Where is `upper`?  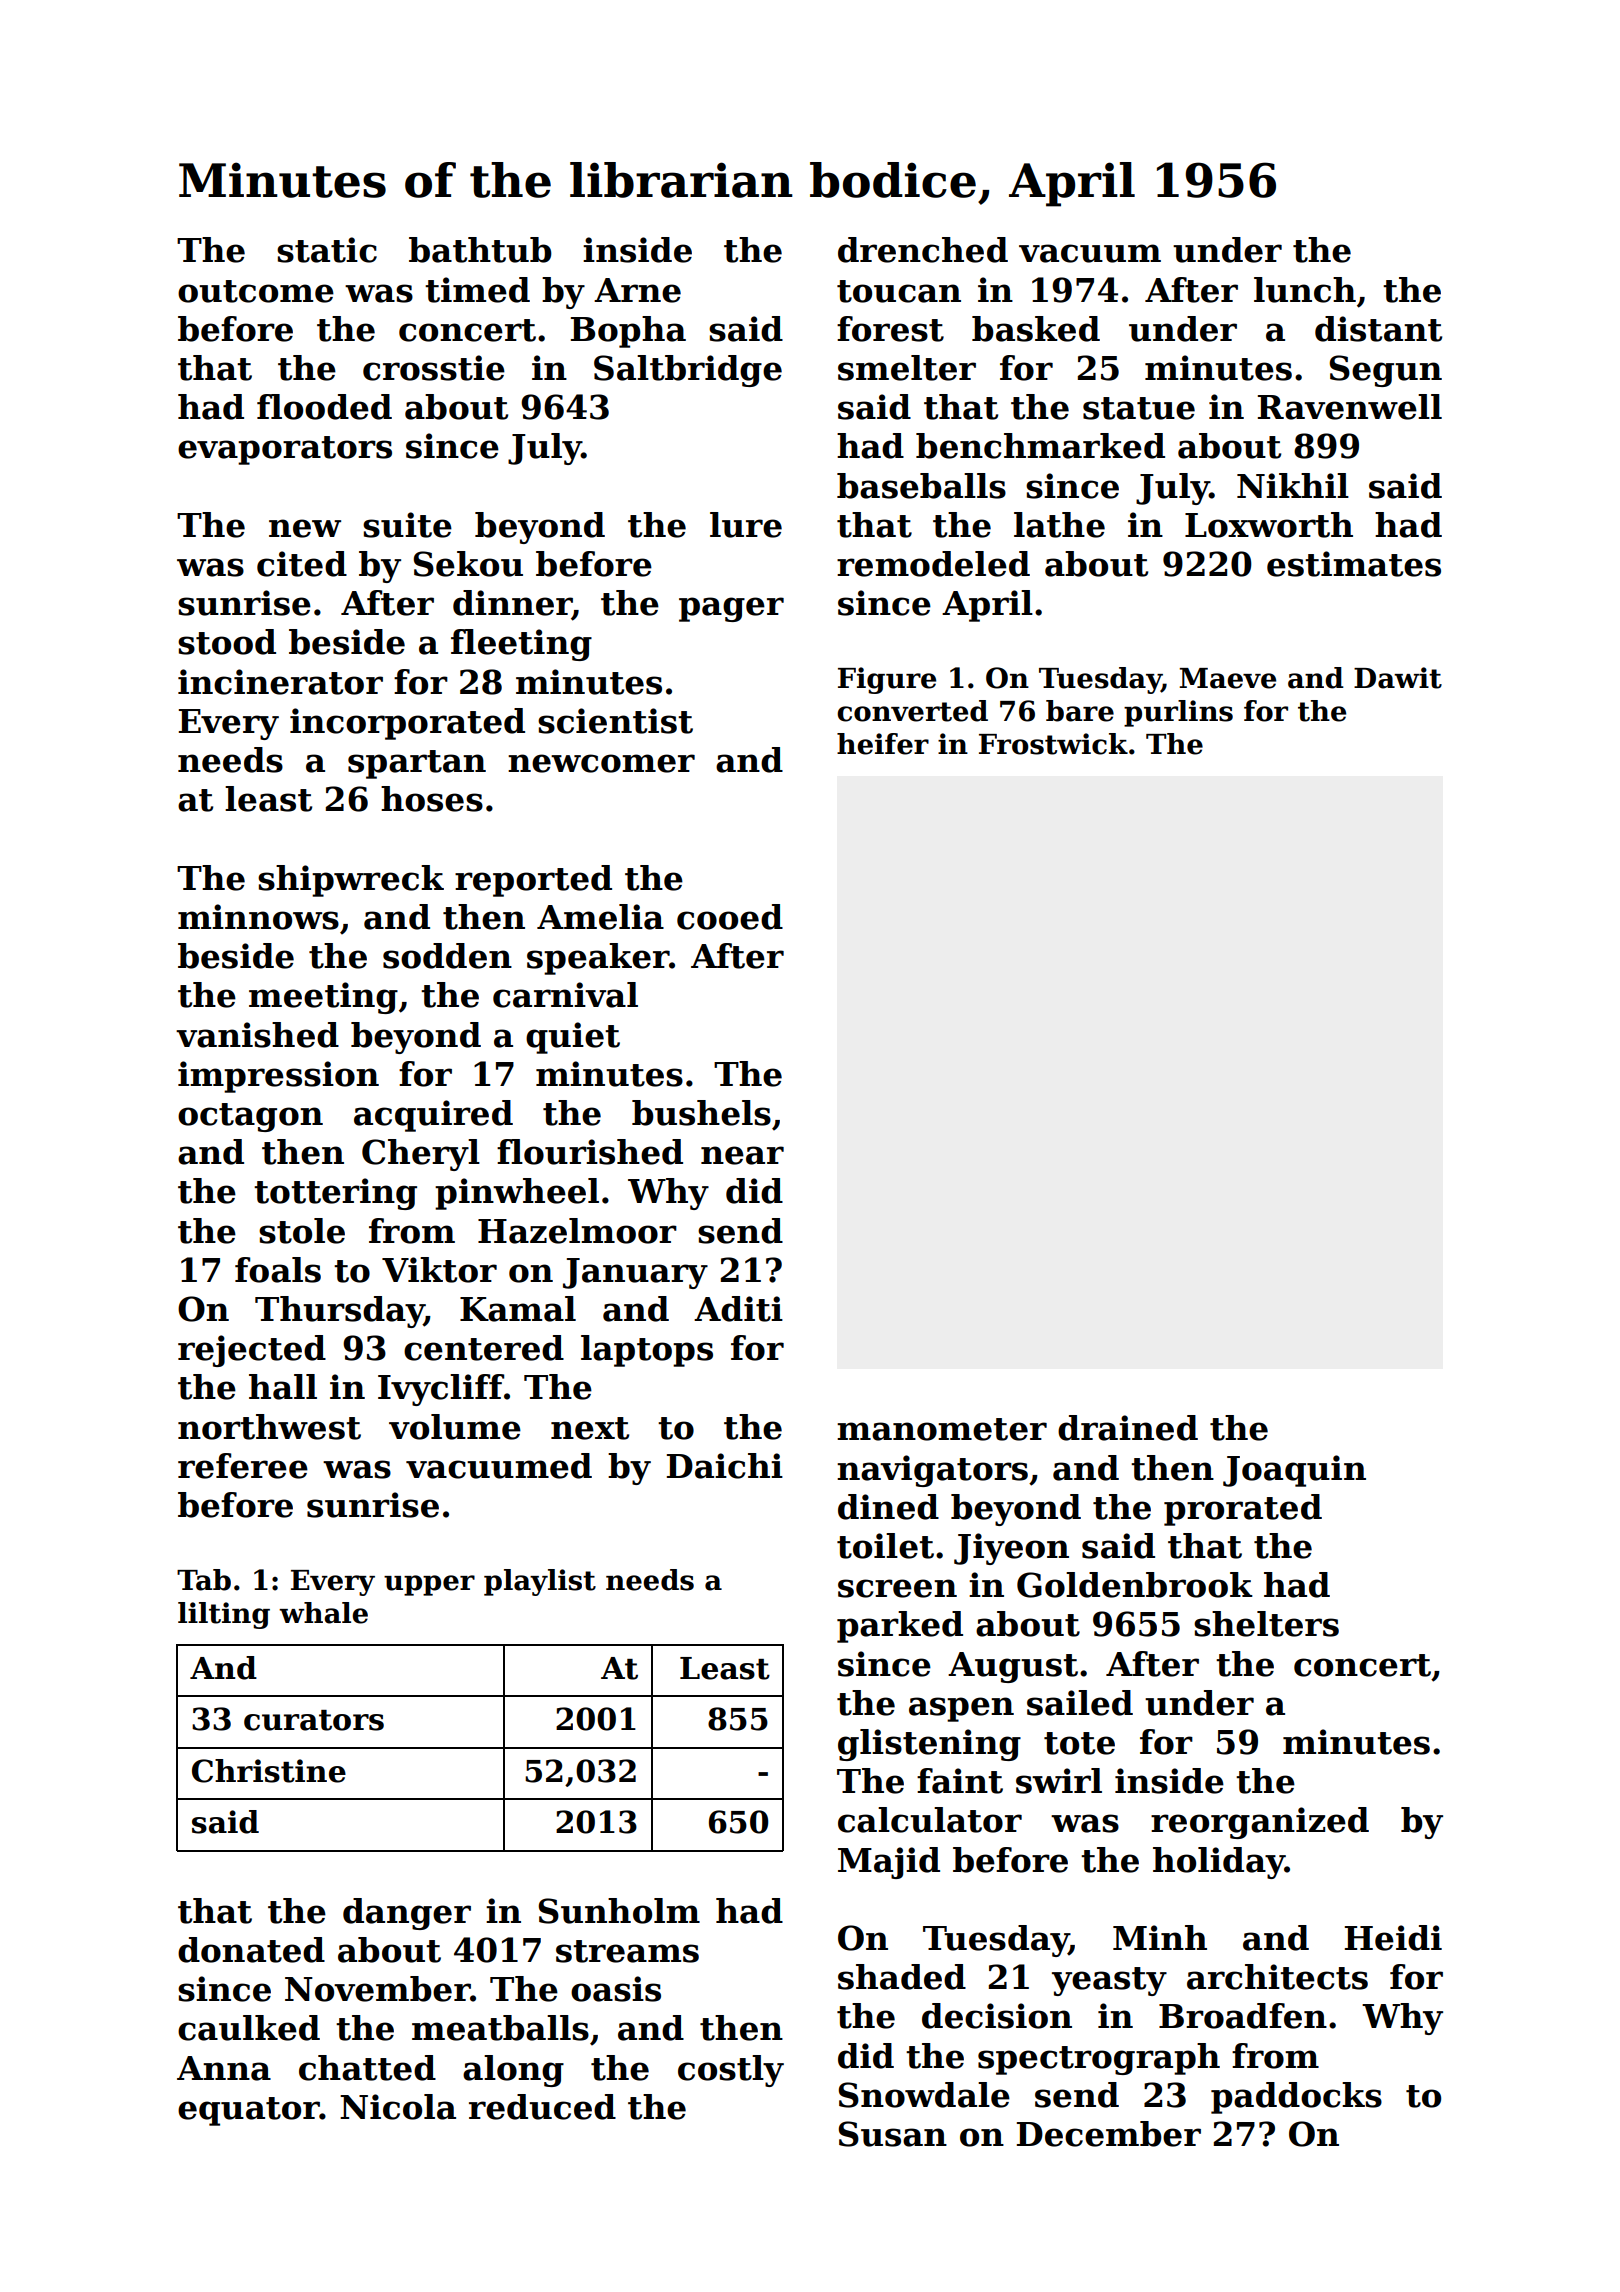
upper is located at coordinates (429, 1585).
